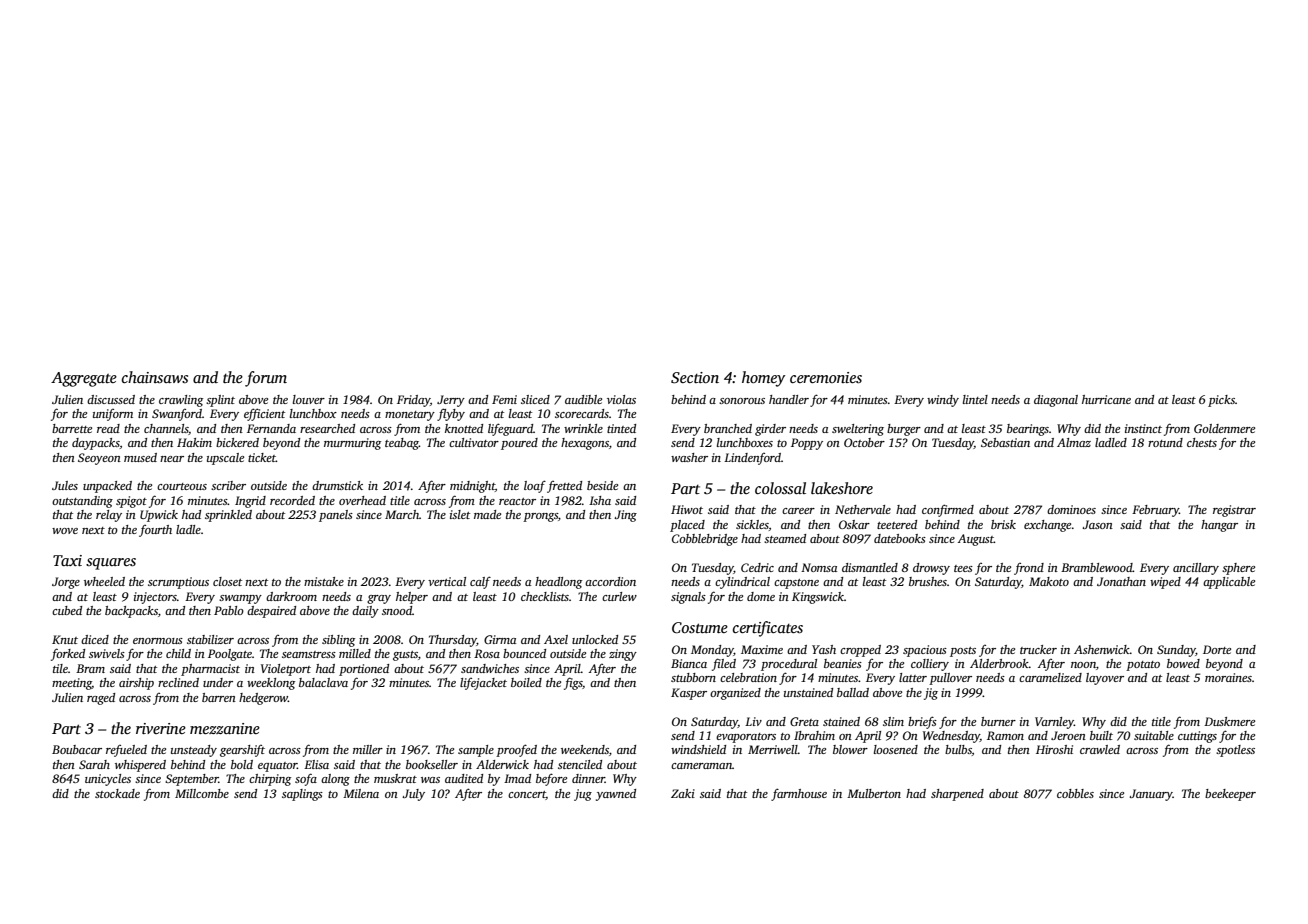 The image size is (1308, 924). What do you see at coordinates (161, 728) in the page?
I see `riverine` at bounding box center [161, 728].
